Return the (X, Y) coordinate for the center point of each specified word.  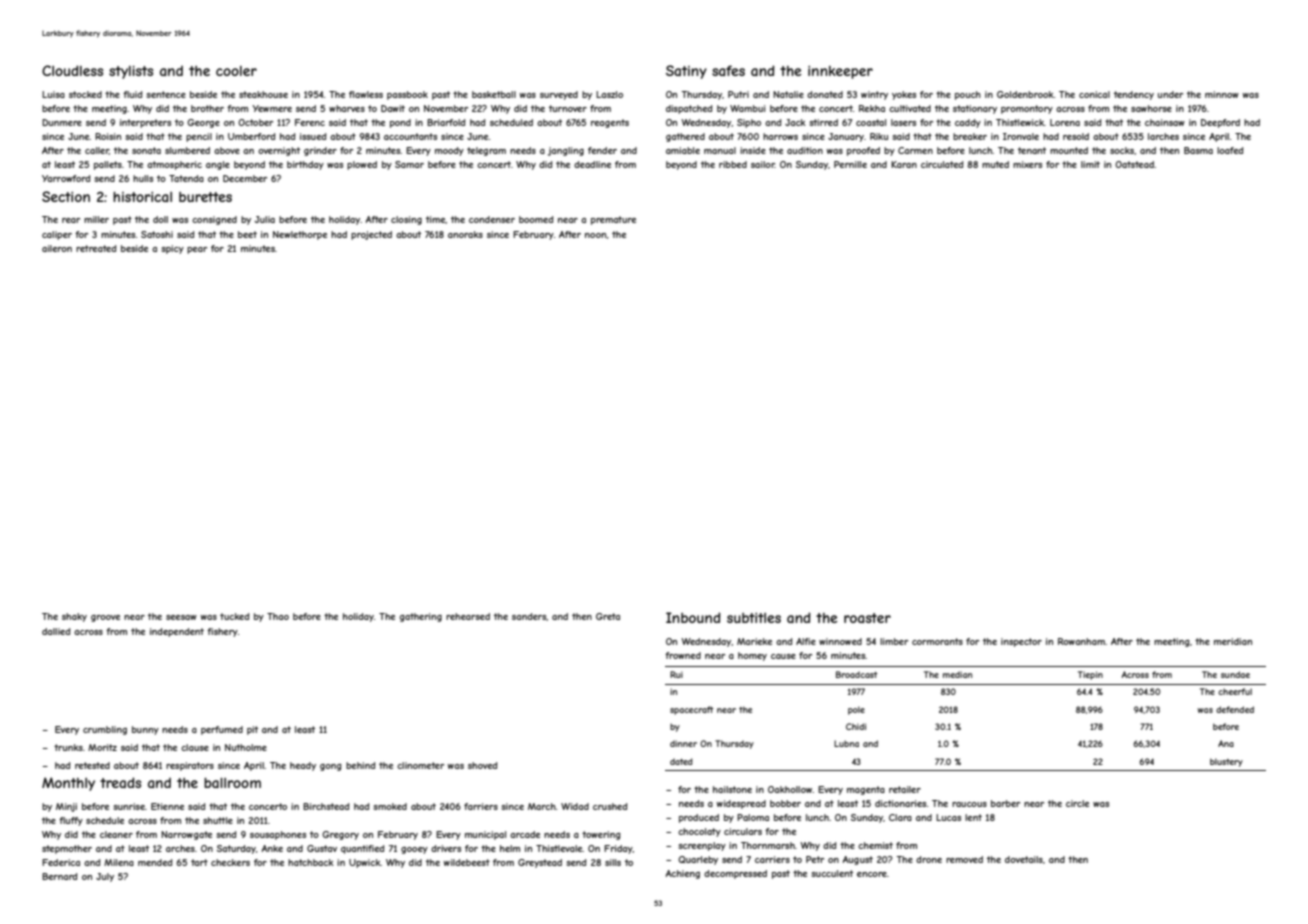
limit (1090, 164)
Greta (608, 616)
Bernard (59, 876)
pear (197, 250)
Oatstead (1134, 164)
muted (995, 164)
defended (1235, 709)
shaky (74, 617)
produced (699, 818)
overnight (279, 151)
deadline (592, 164)
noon (595, 235)
